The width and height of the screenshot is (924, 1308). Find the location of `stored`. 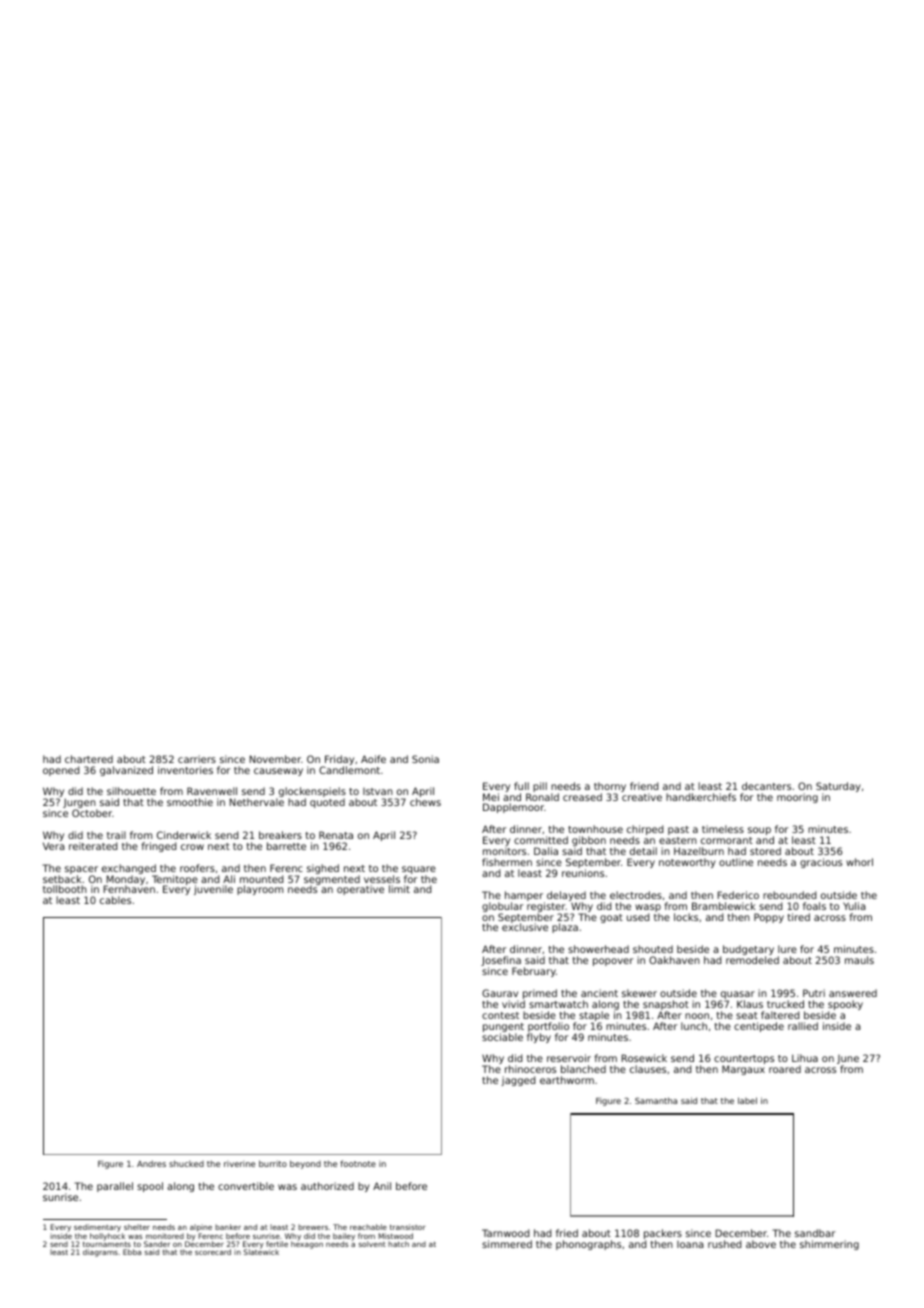

stored is located at coordinates (765, 851).
